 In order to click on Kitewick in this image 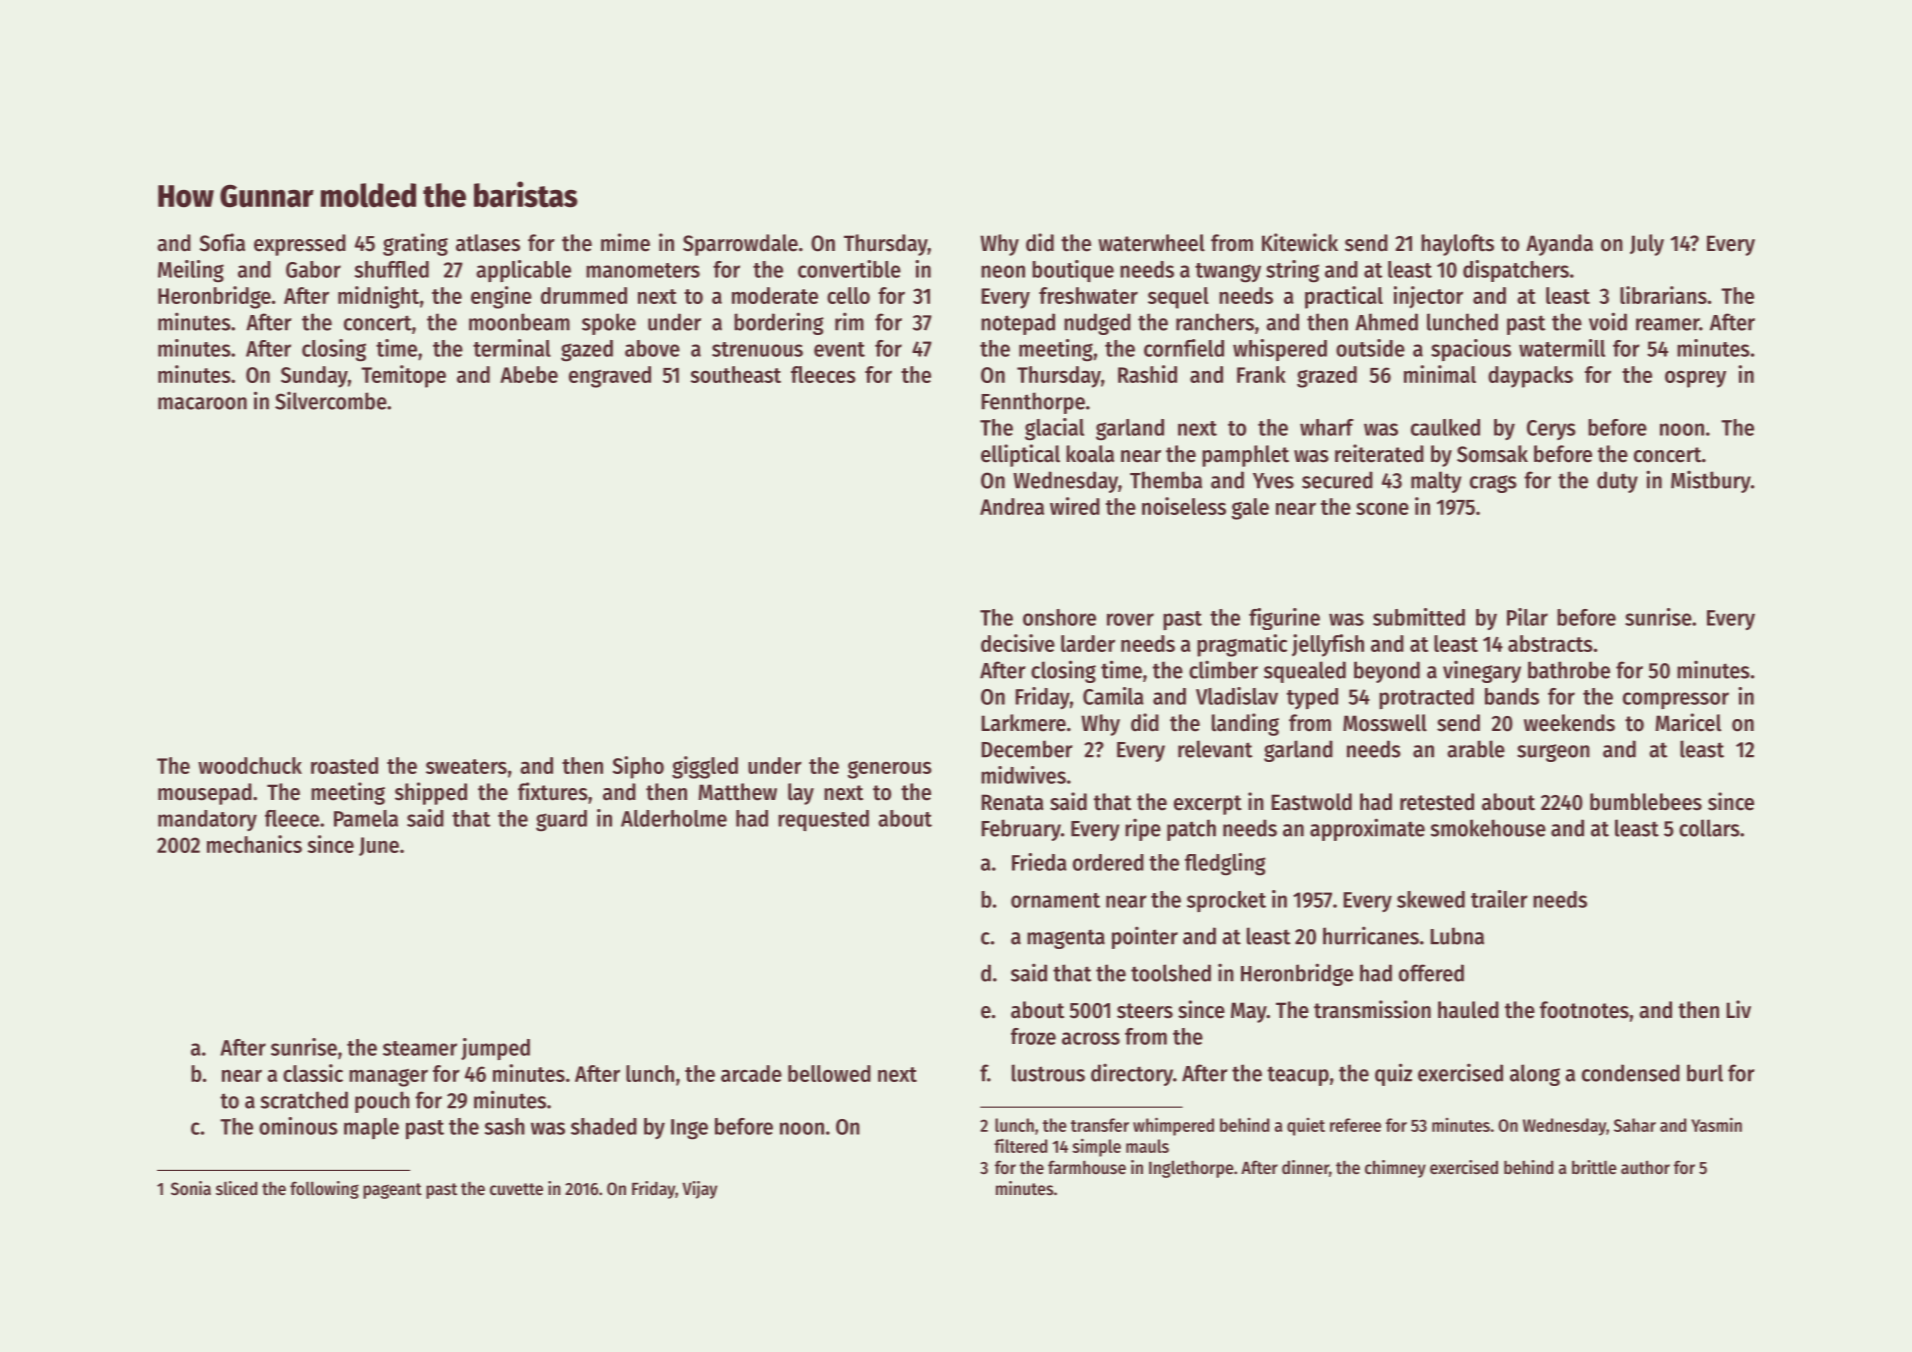, I will do `click(1300, 242)`.
